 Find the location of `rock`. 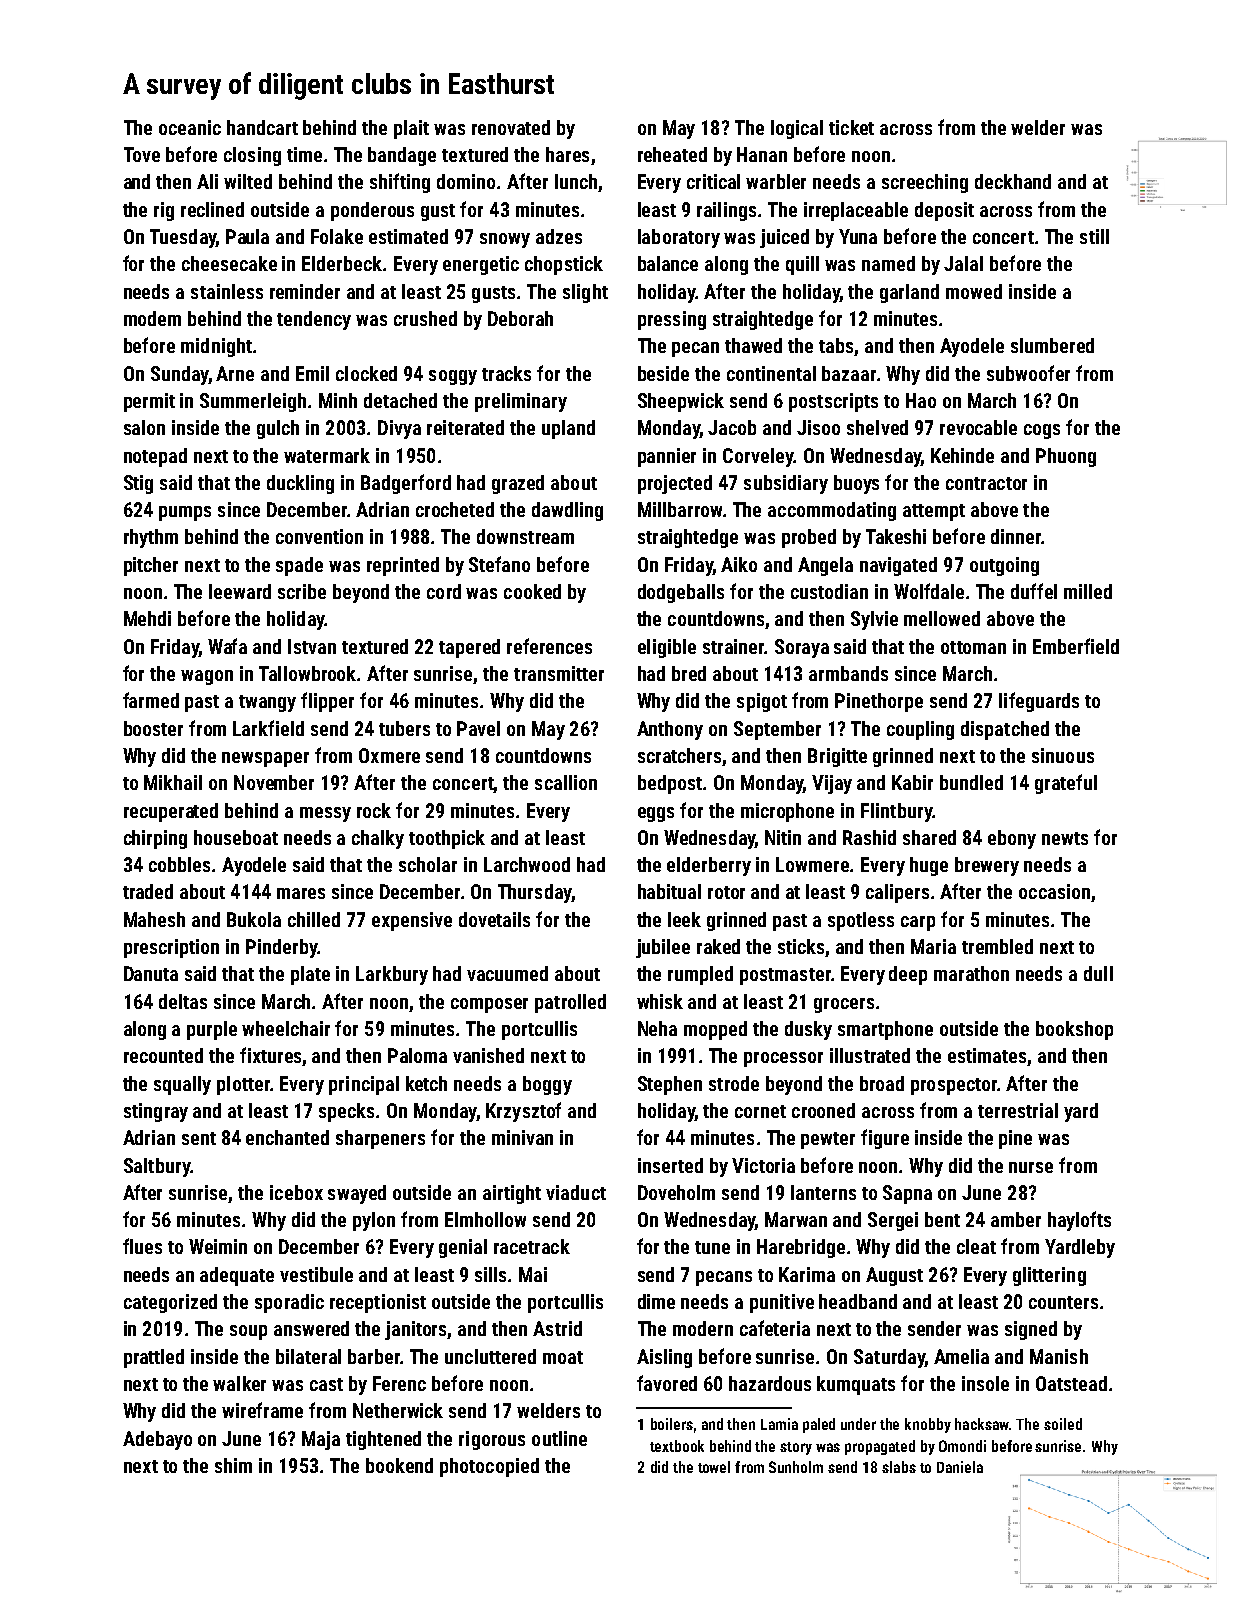

rock is located at coordinates (374, 810).
